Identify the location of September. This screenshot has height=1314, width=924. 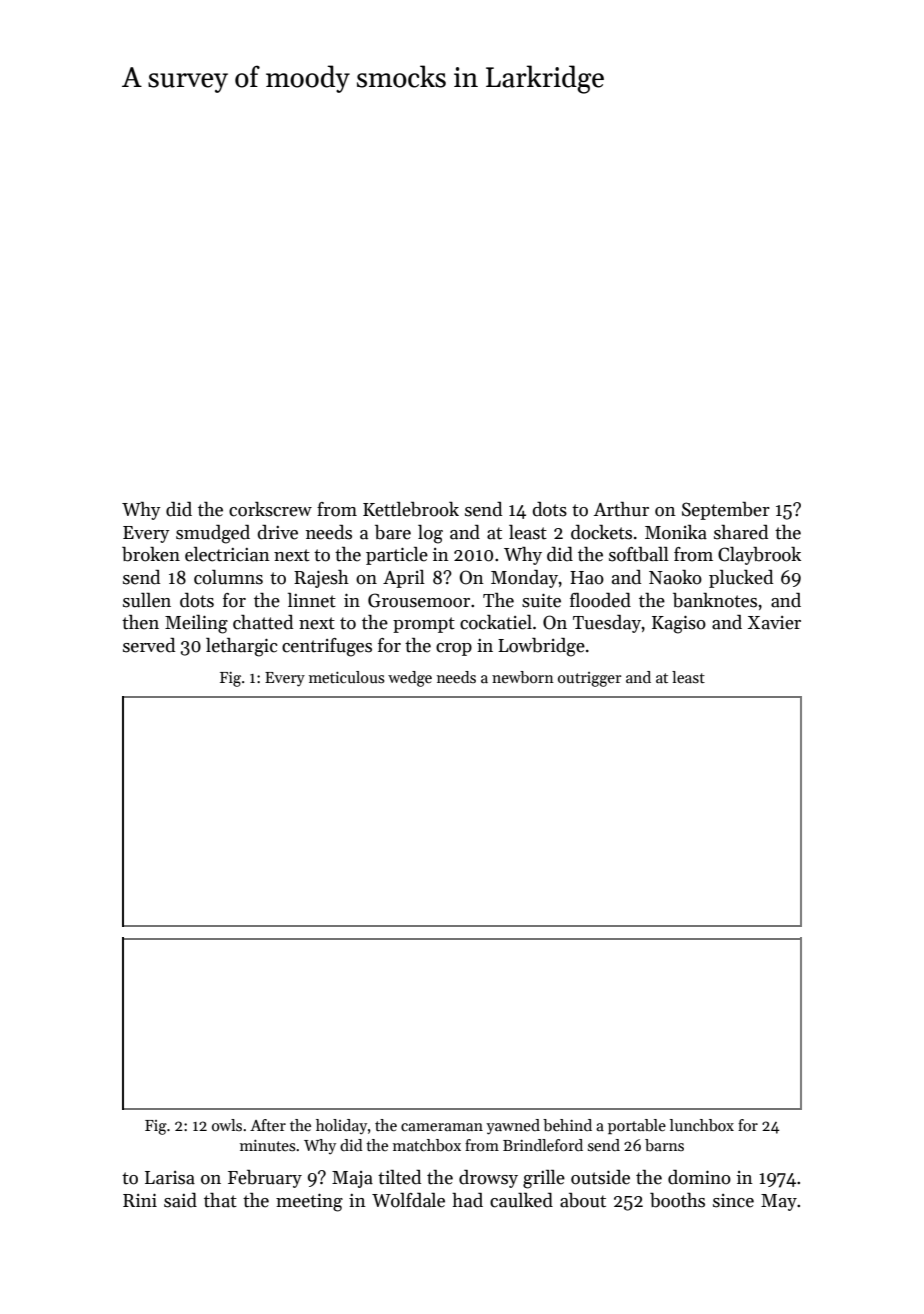
(726, 511).
